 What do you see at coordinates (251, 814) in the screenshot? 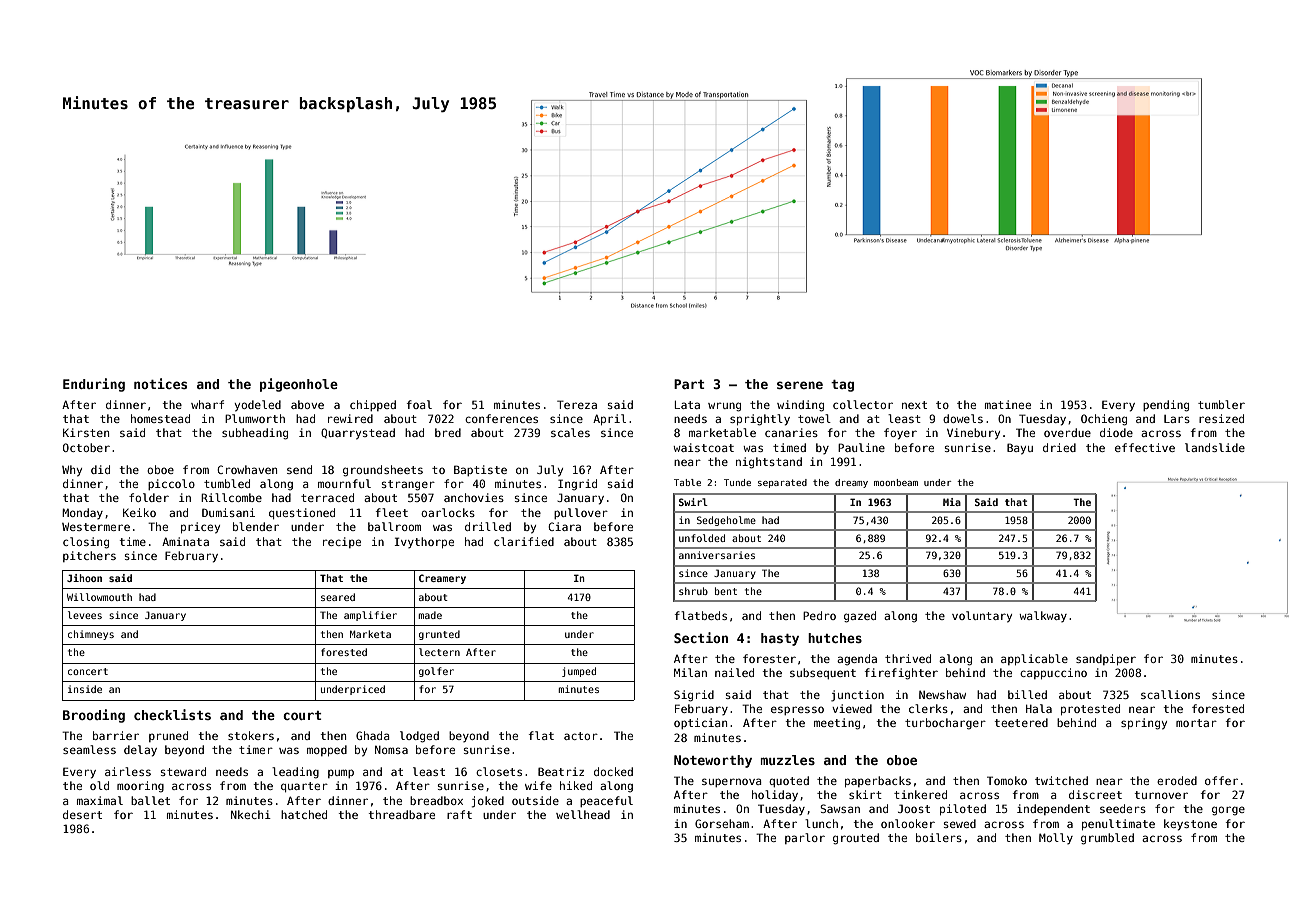
I see `Nkechi` at bounding box center [251, 814].
